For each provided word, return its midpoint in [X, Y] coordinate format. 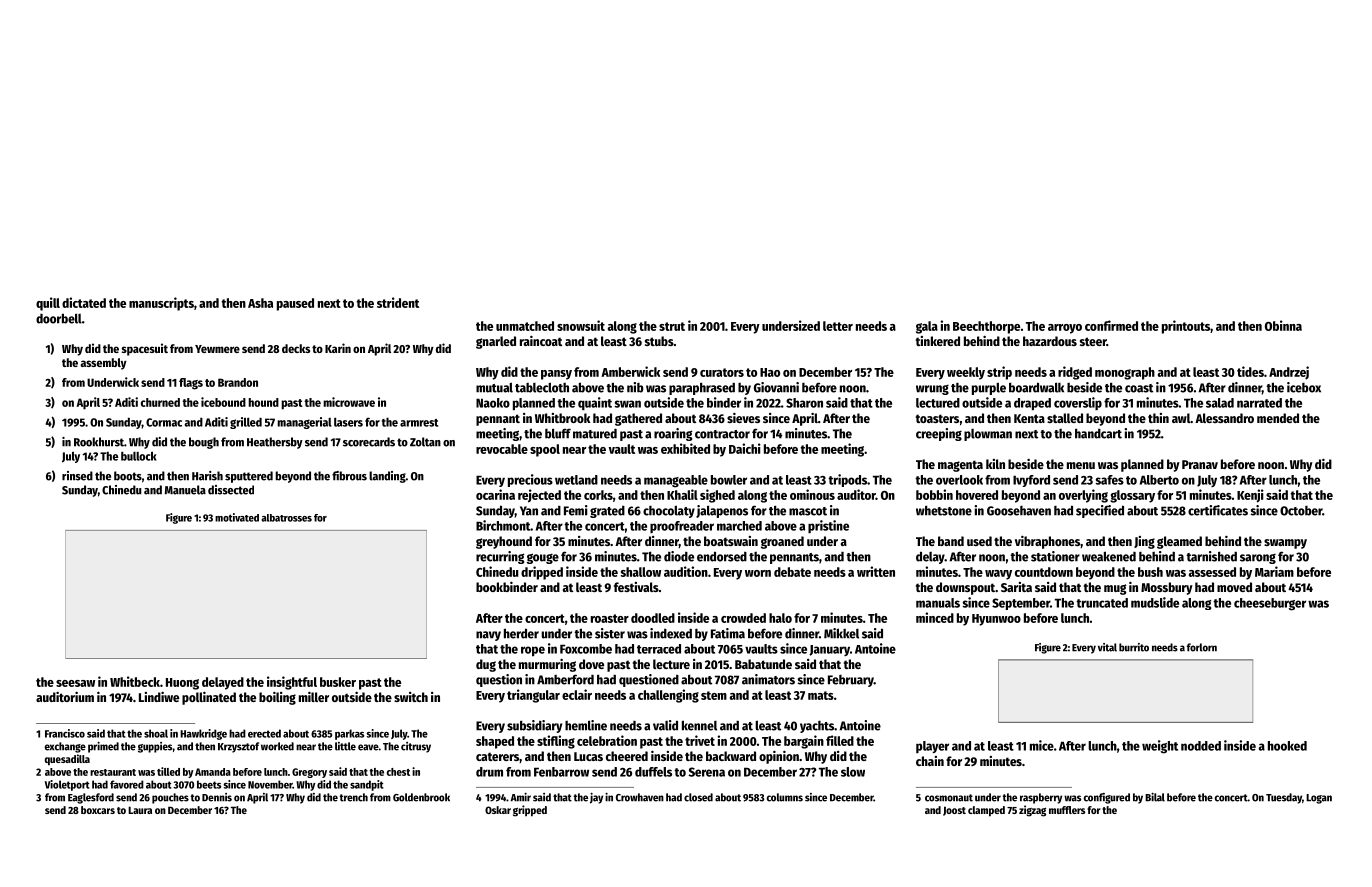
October [1301, 511]
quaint [595, 403]
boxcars [98, 810]
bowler [729, 480]
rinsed [77, 476]
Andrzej [1289, 373]
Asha [260, 303]
